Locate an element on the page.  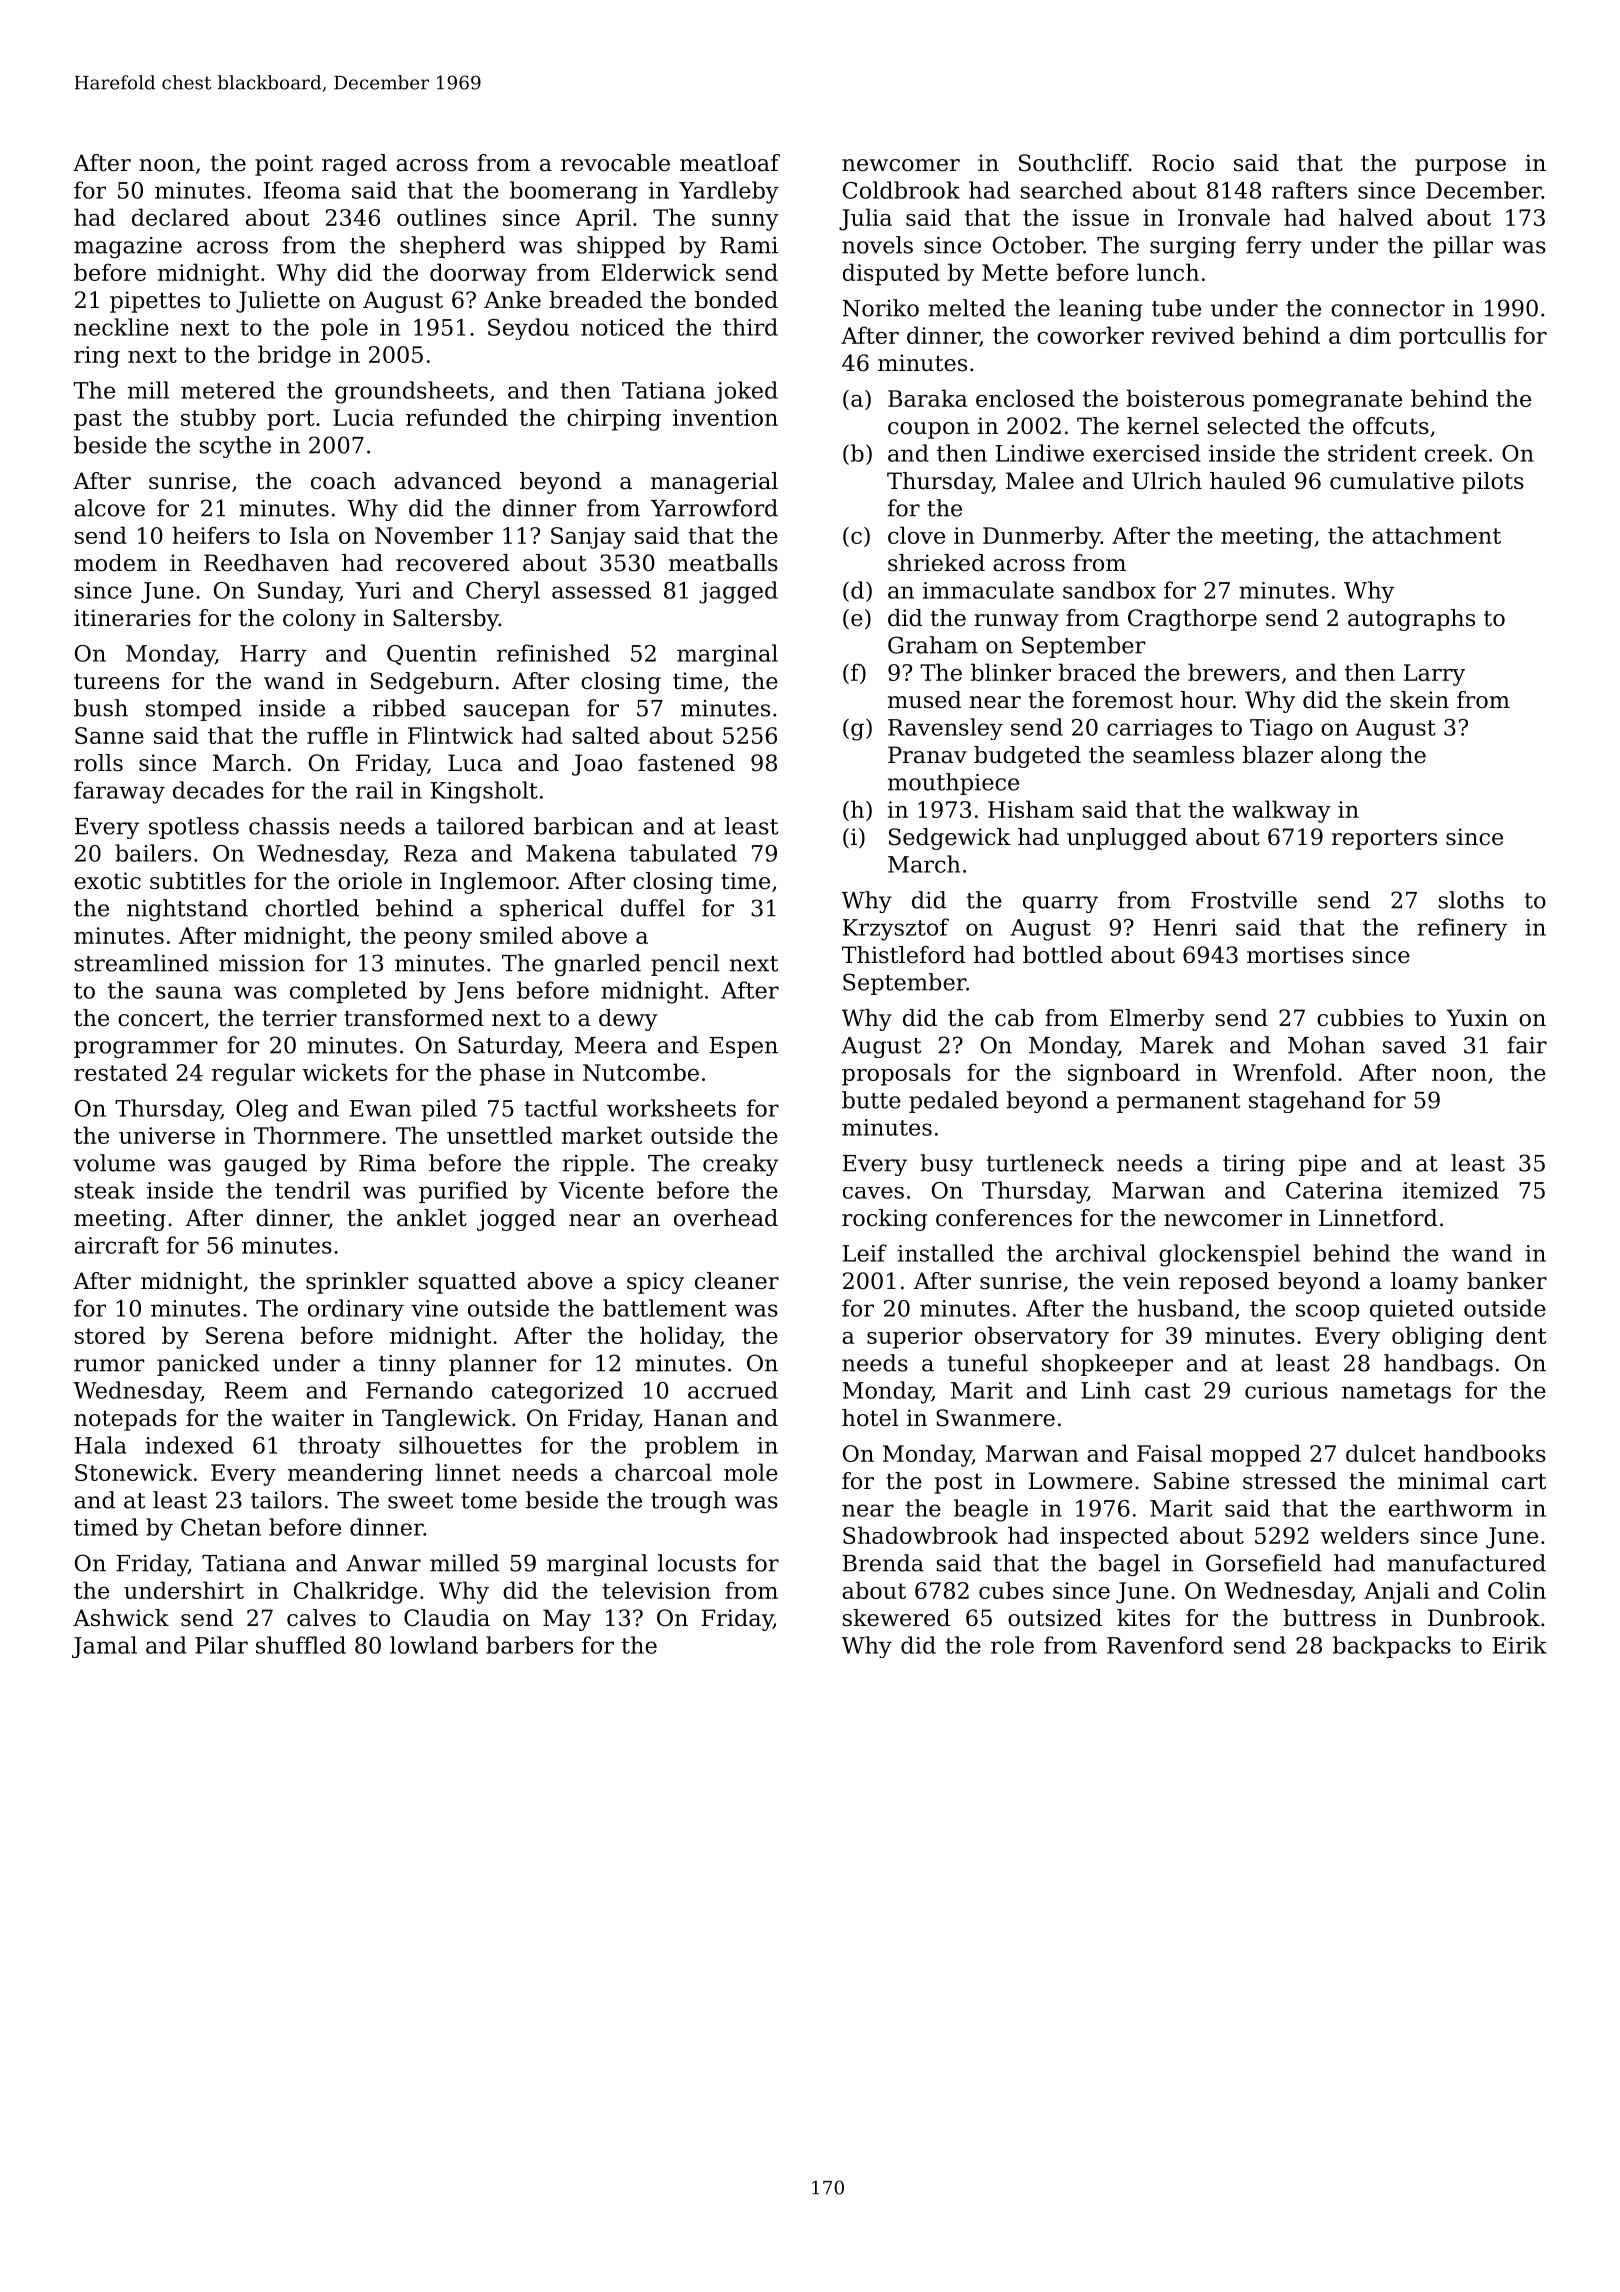
gnarled is located at coordinates (598, 965).
